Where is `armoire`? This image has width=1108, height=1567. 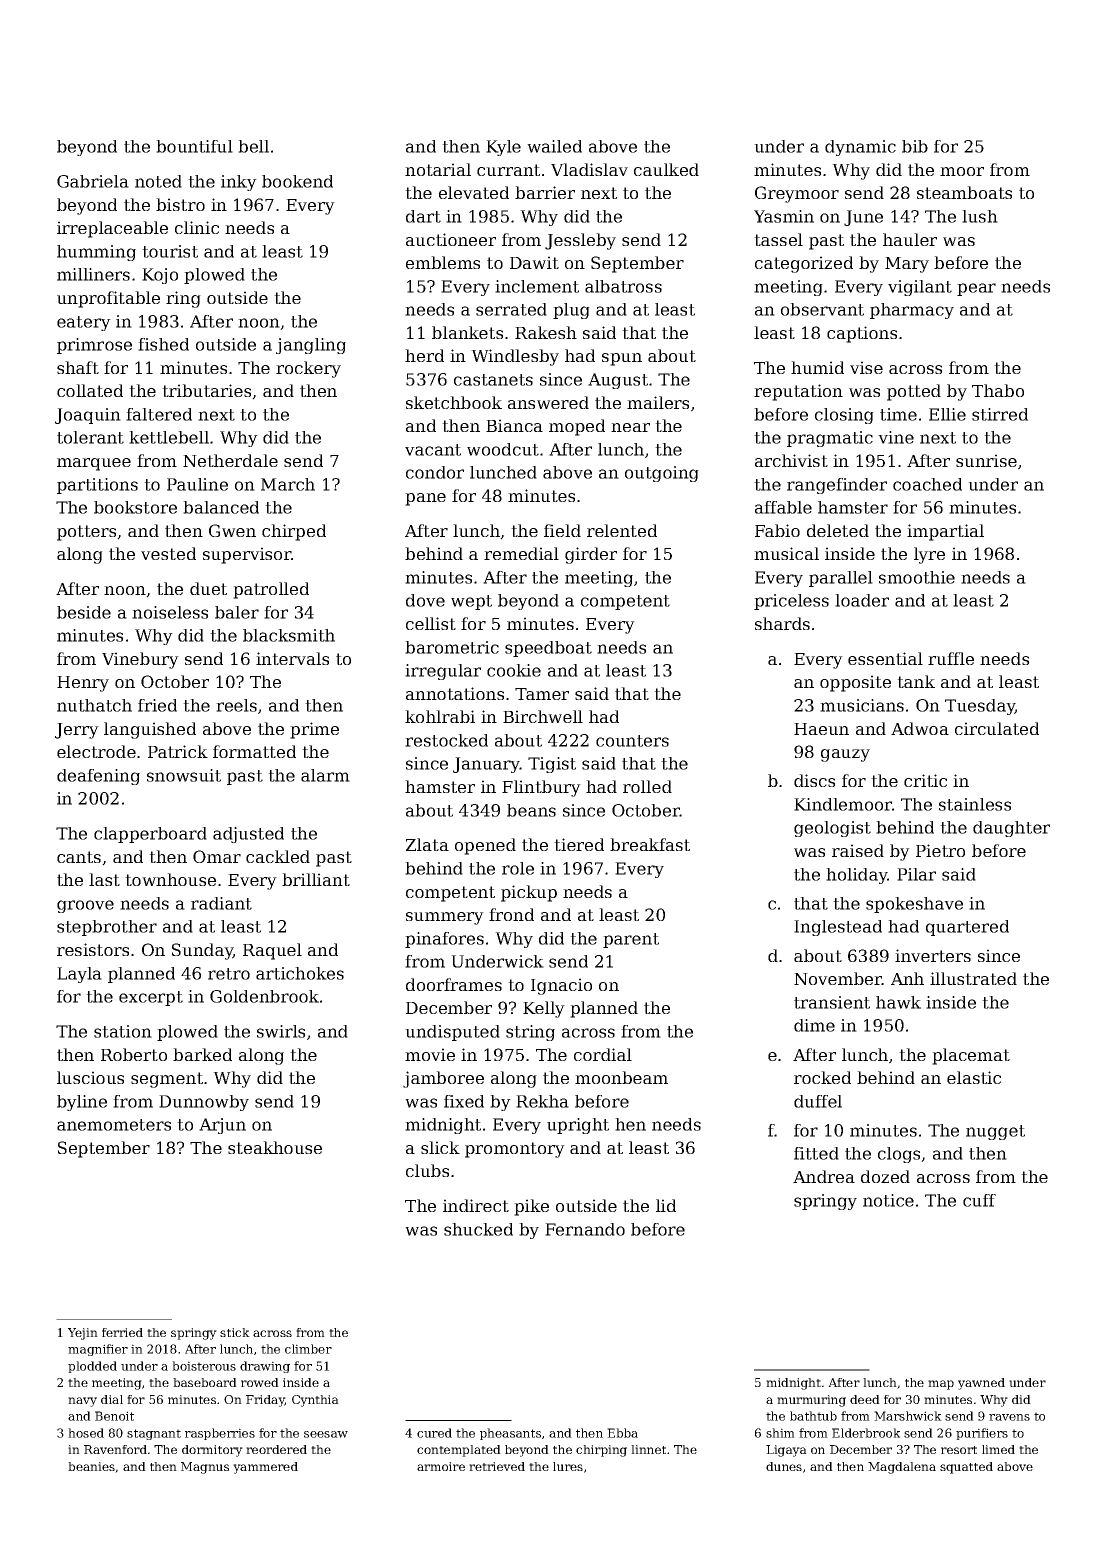
armoire is located at coordinates (441, 1466).
